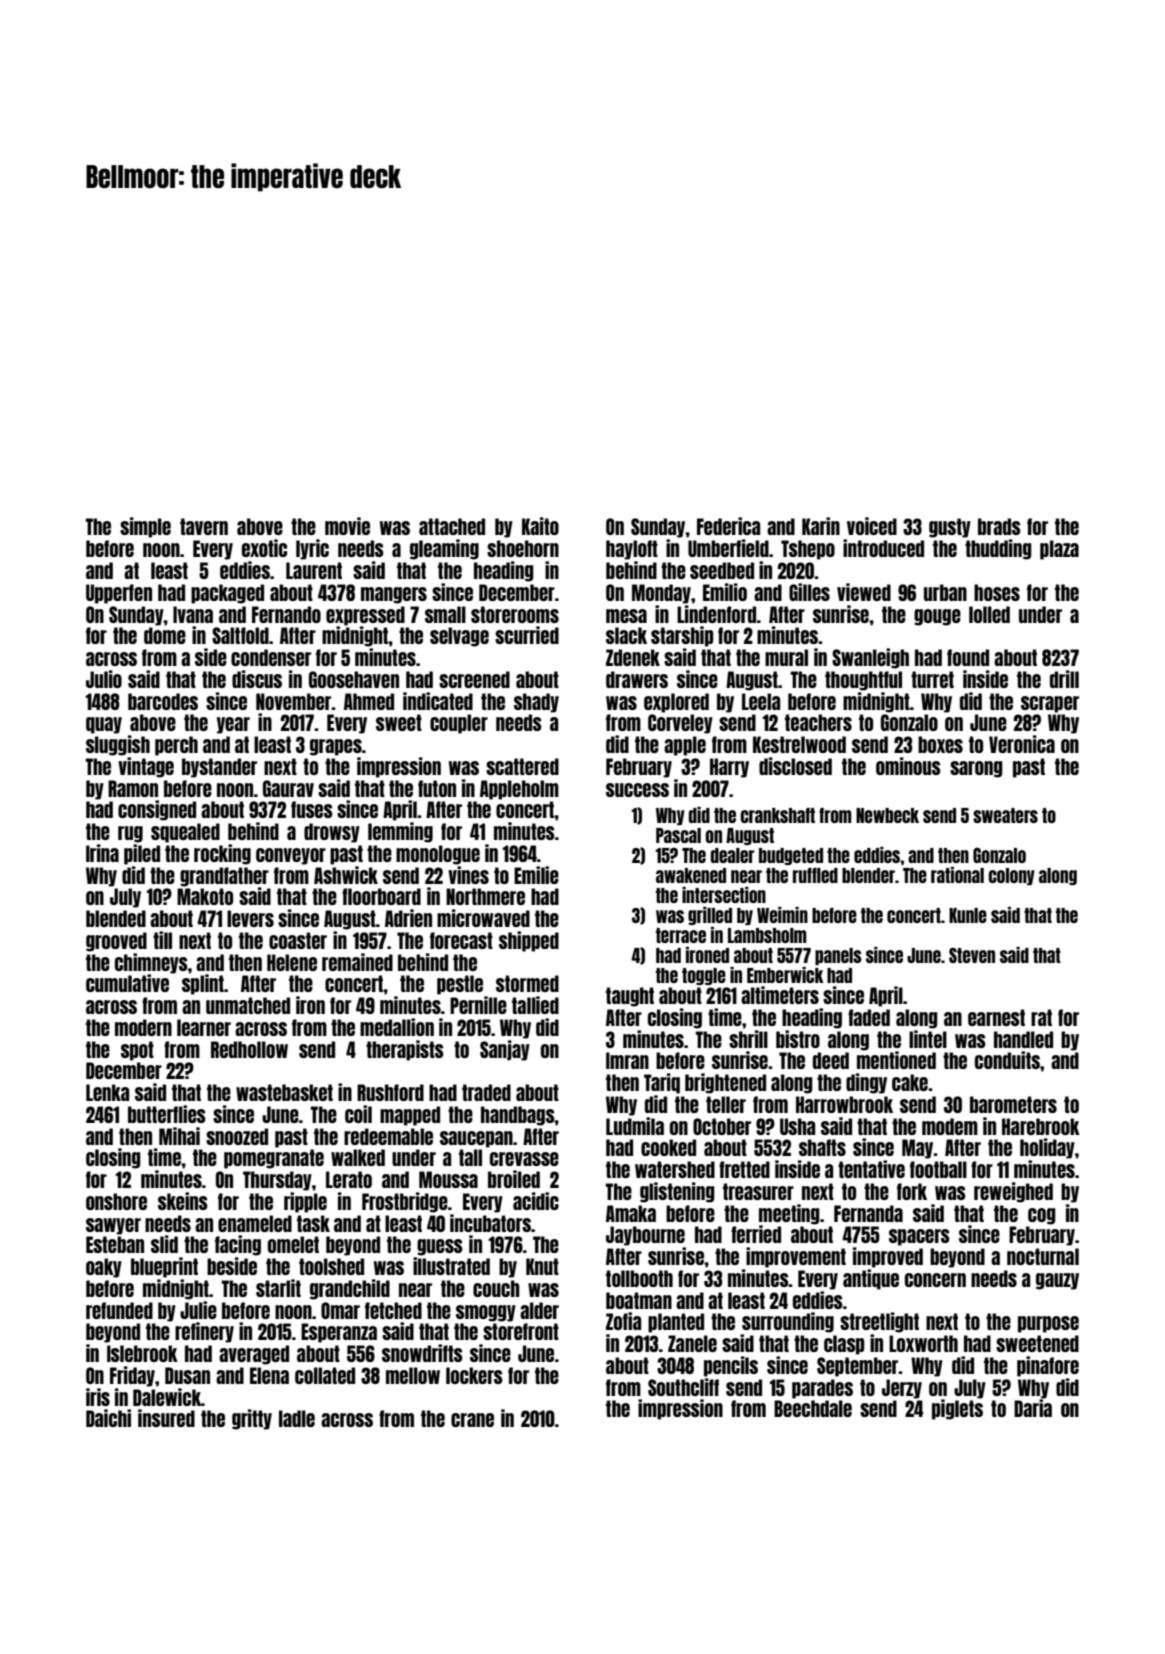 Image resolution: width=1165 pixels, height=1654 pixels. I want to click on starship, so click(682, 636).
